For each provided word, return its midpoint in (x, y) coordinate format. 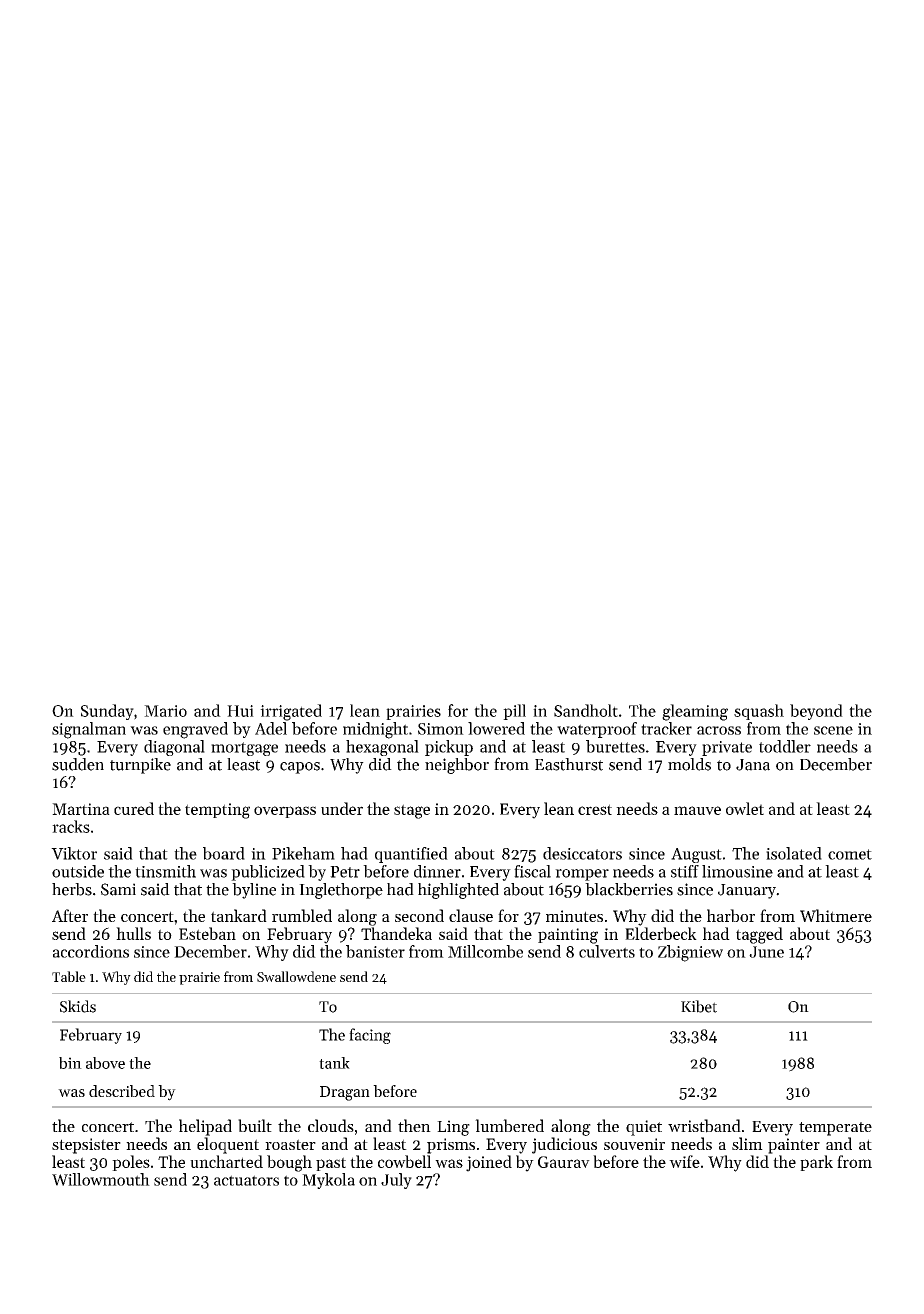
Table (69, 976)
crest (595, 809)
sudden (78, 764)
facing (370, 1036)
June (766, 952)
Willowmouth (101, 1179)
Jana (753, 765)
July (396, 1181)
